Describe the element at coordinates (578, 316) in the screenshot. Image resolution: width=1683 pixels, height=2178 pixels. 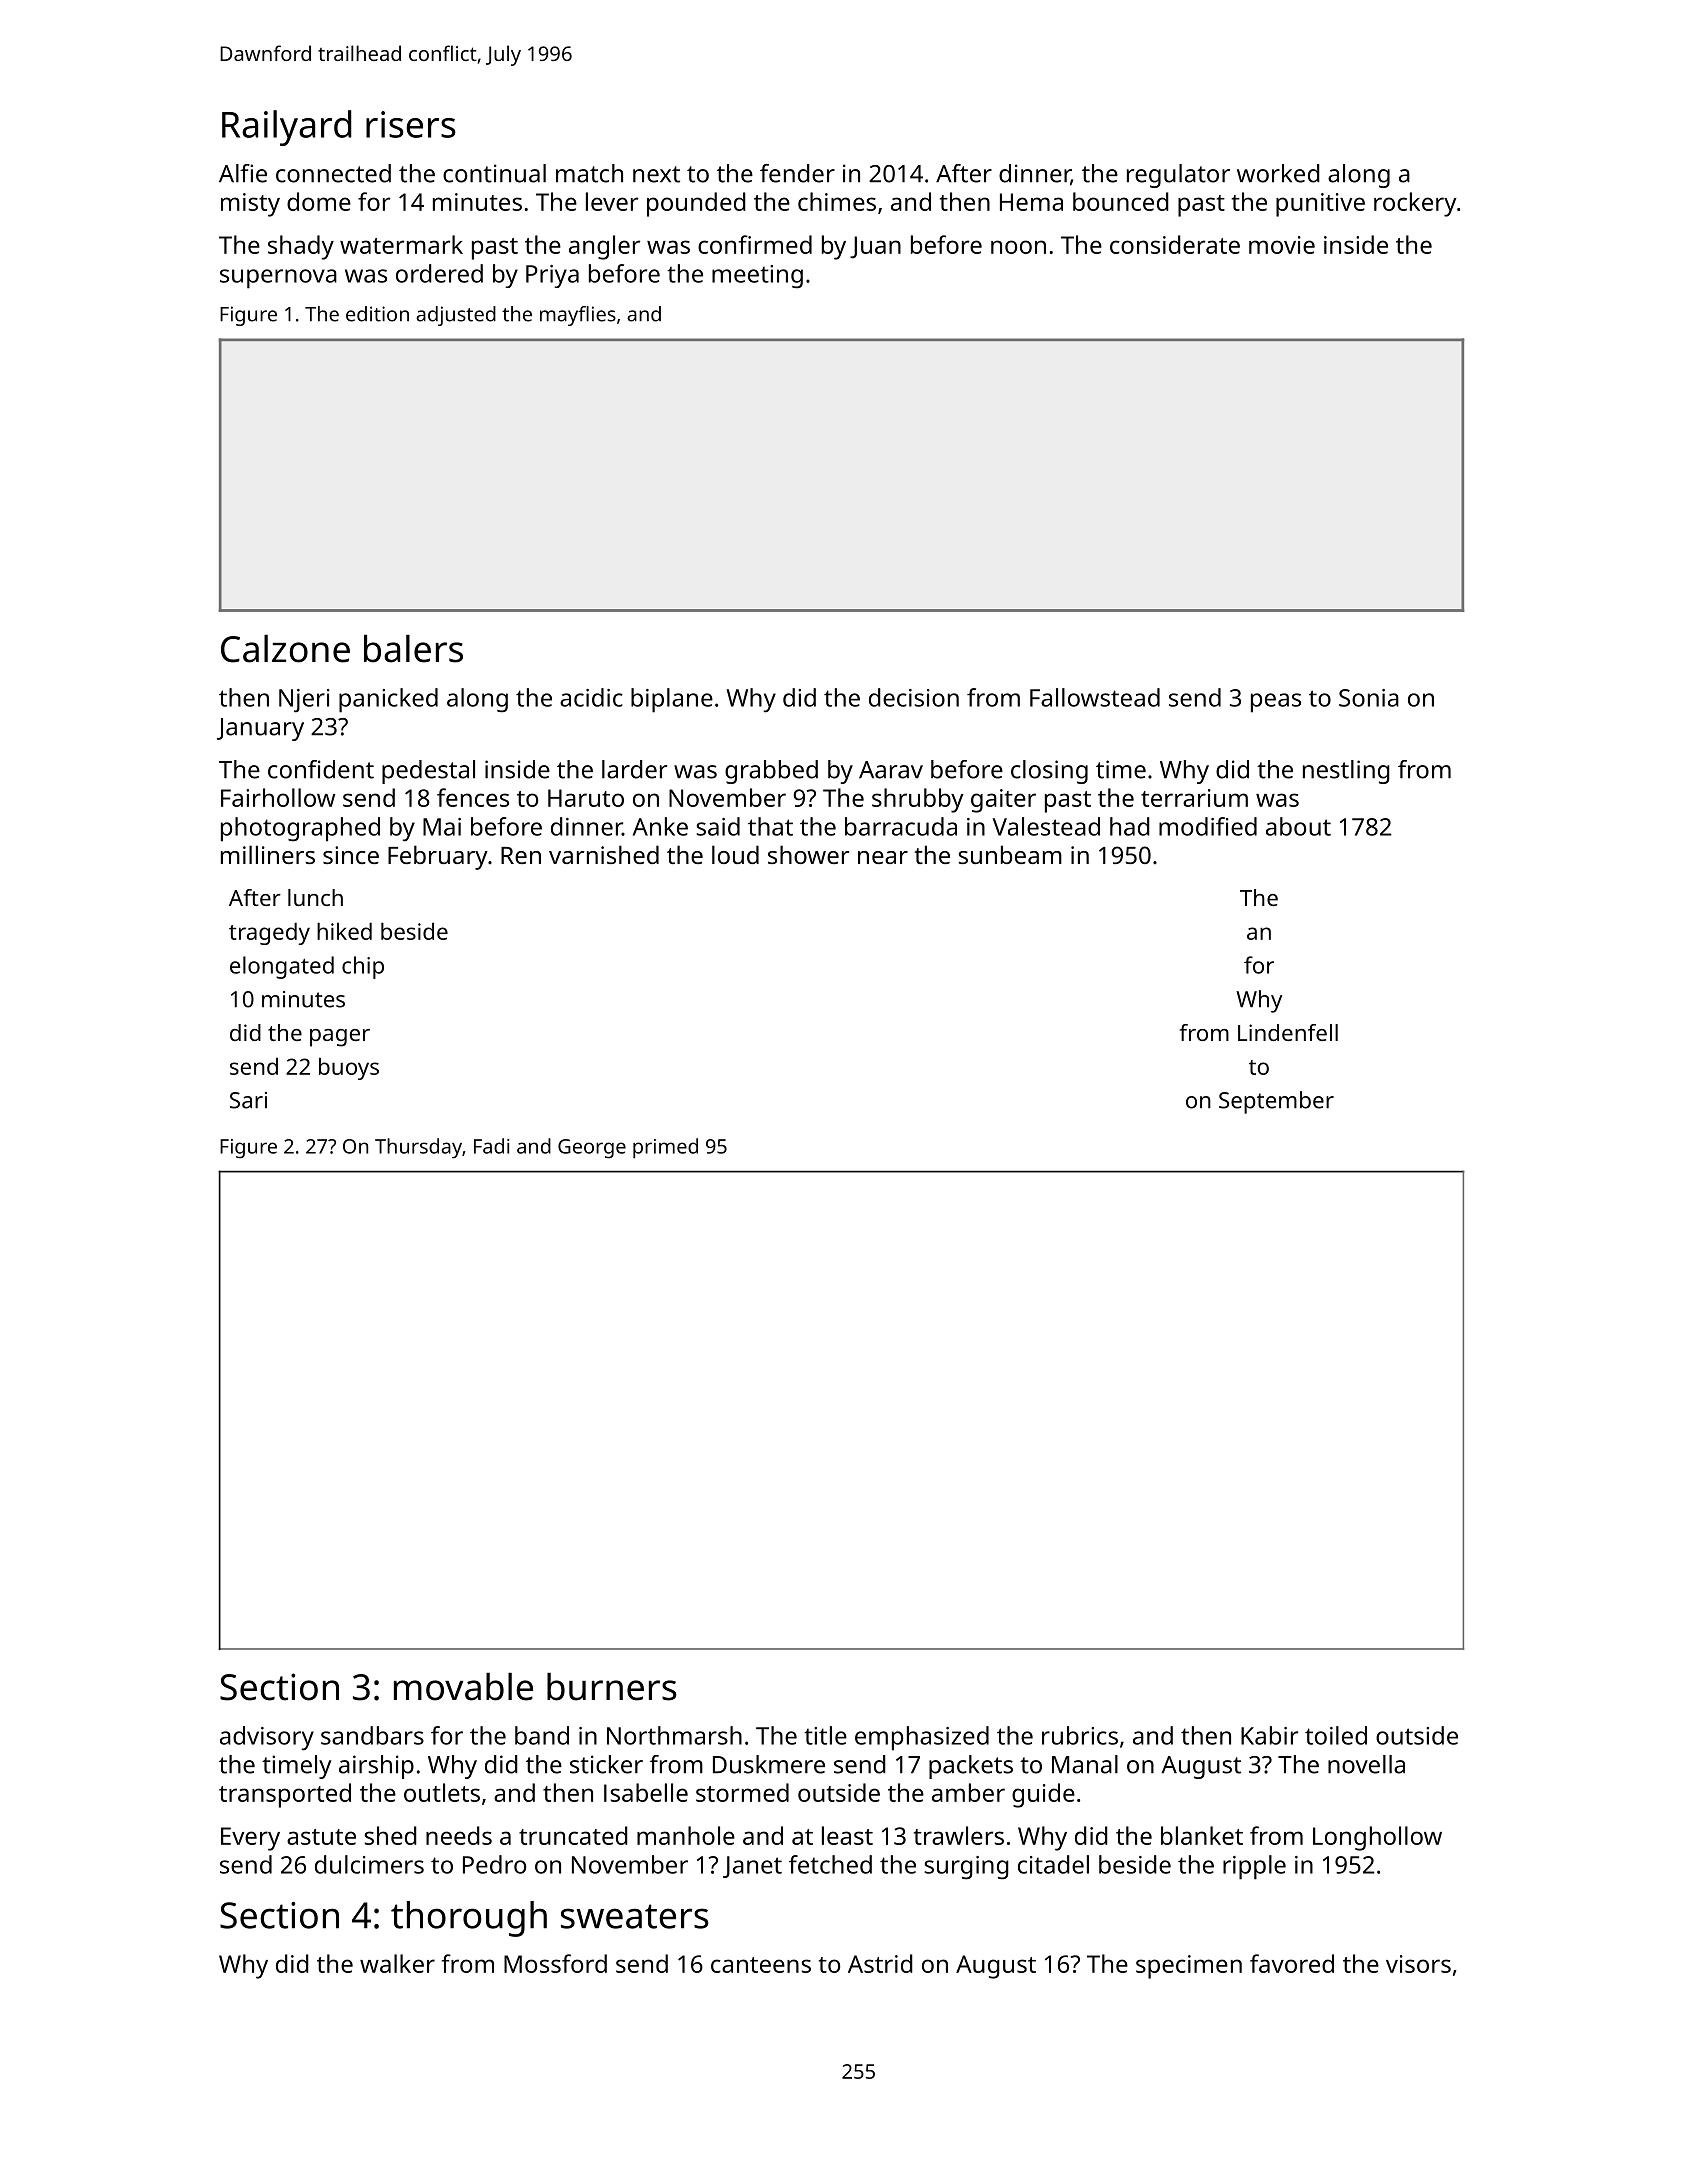
I see `mayflies` at that location.
